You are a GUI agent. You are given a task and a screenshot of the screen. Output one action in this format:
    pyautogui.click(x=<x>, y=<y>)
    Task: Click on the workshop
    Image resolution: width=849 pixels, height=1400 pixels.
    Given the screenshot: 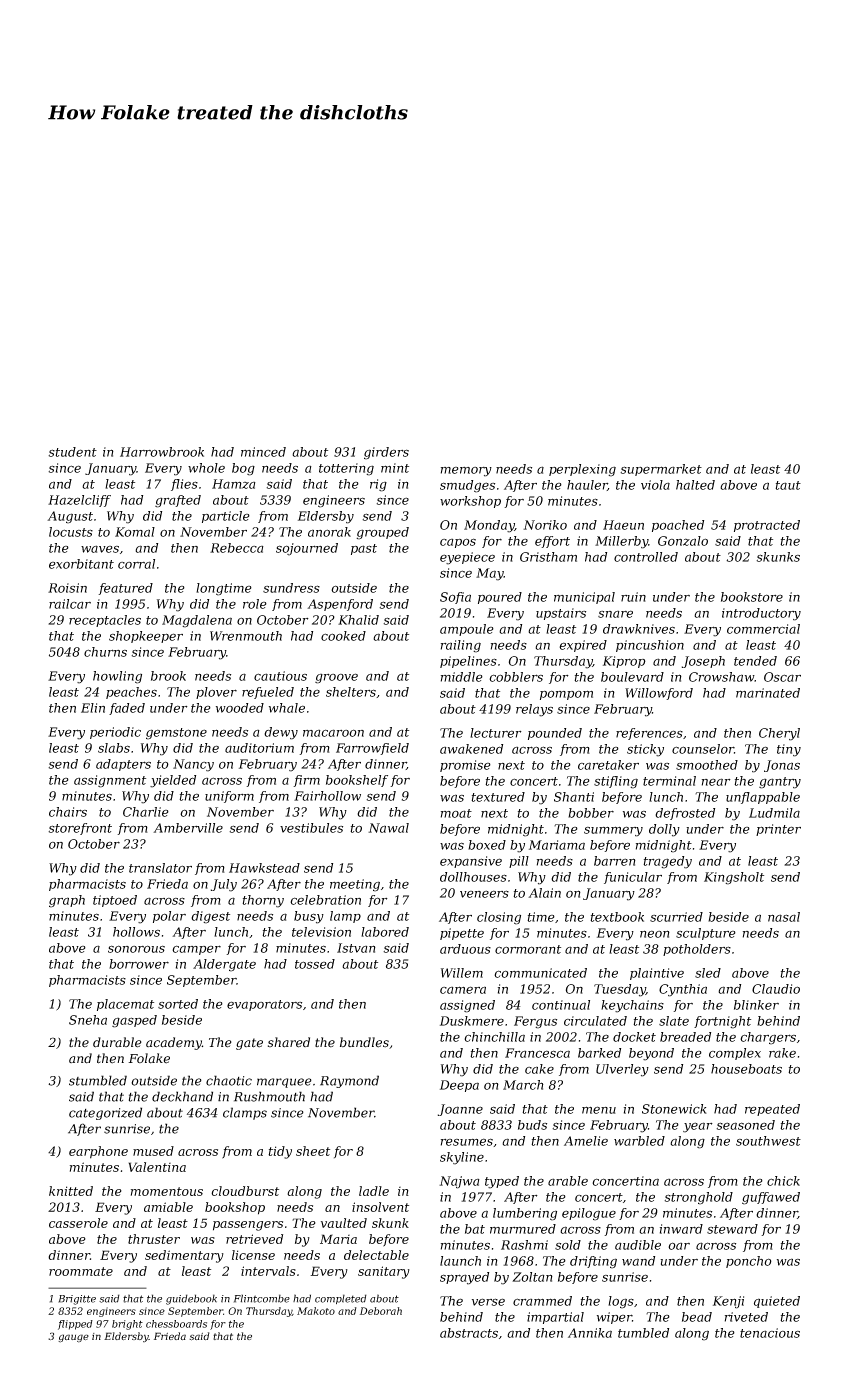 What is the action you would take?
    pyautogui.click(x=470, y=502)
